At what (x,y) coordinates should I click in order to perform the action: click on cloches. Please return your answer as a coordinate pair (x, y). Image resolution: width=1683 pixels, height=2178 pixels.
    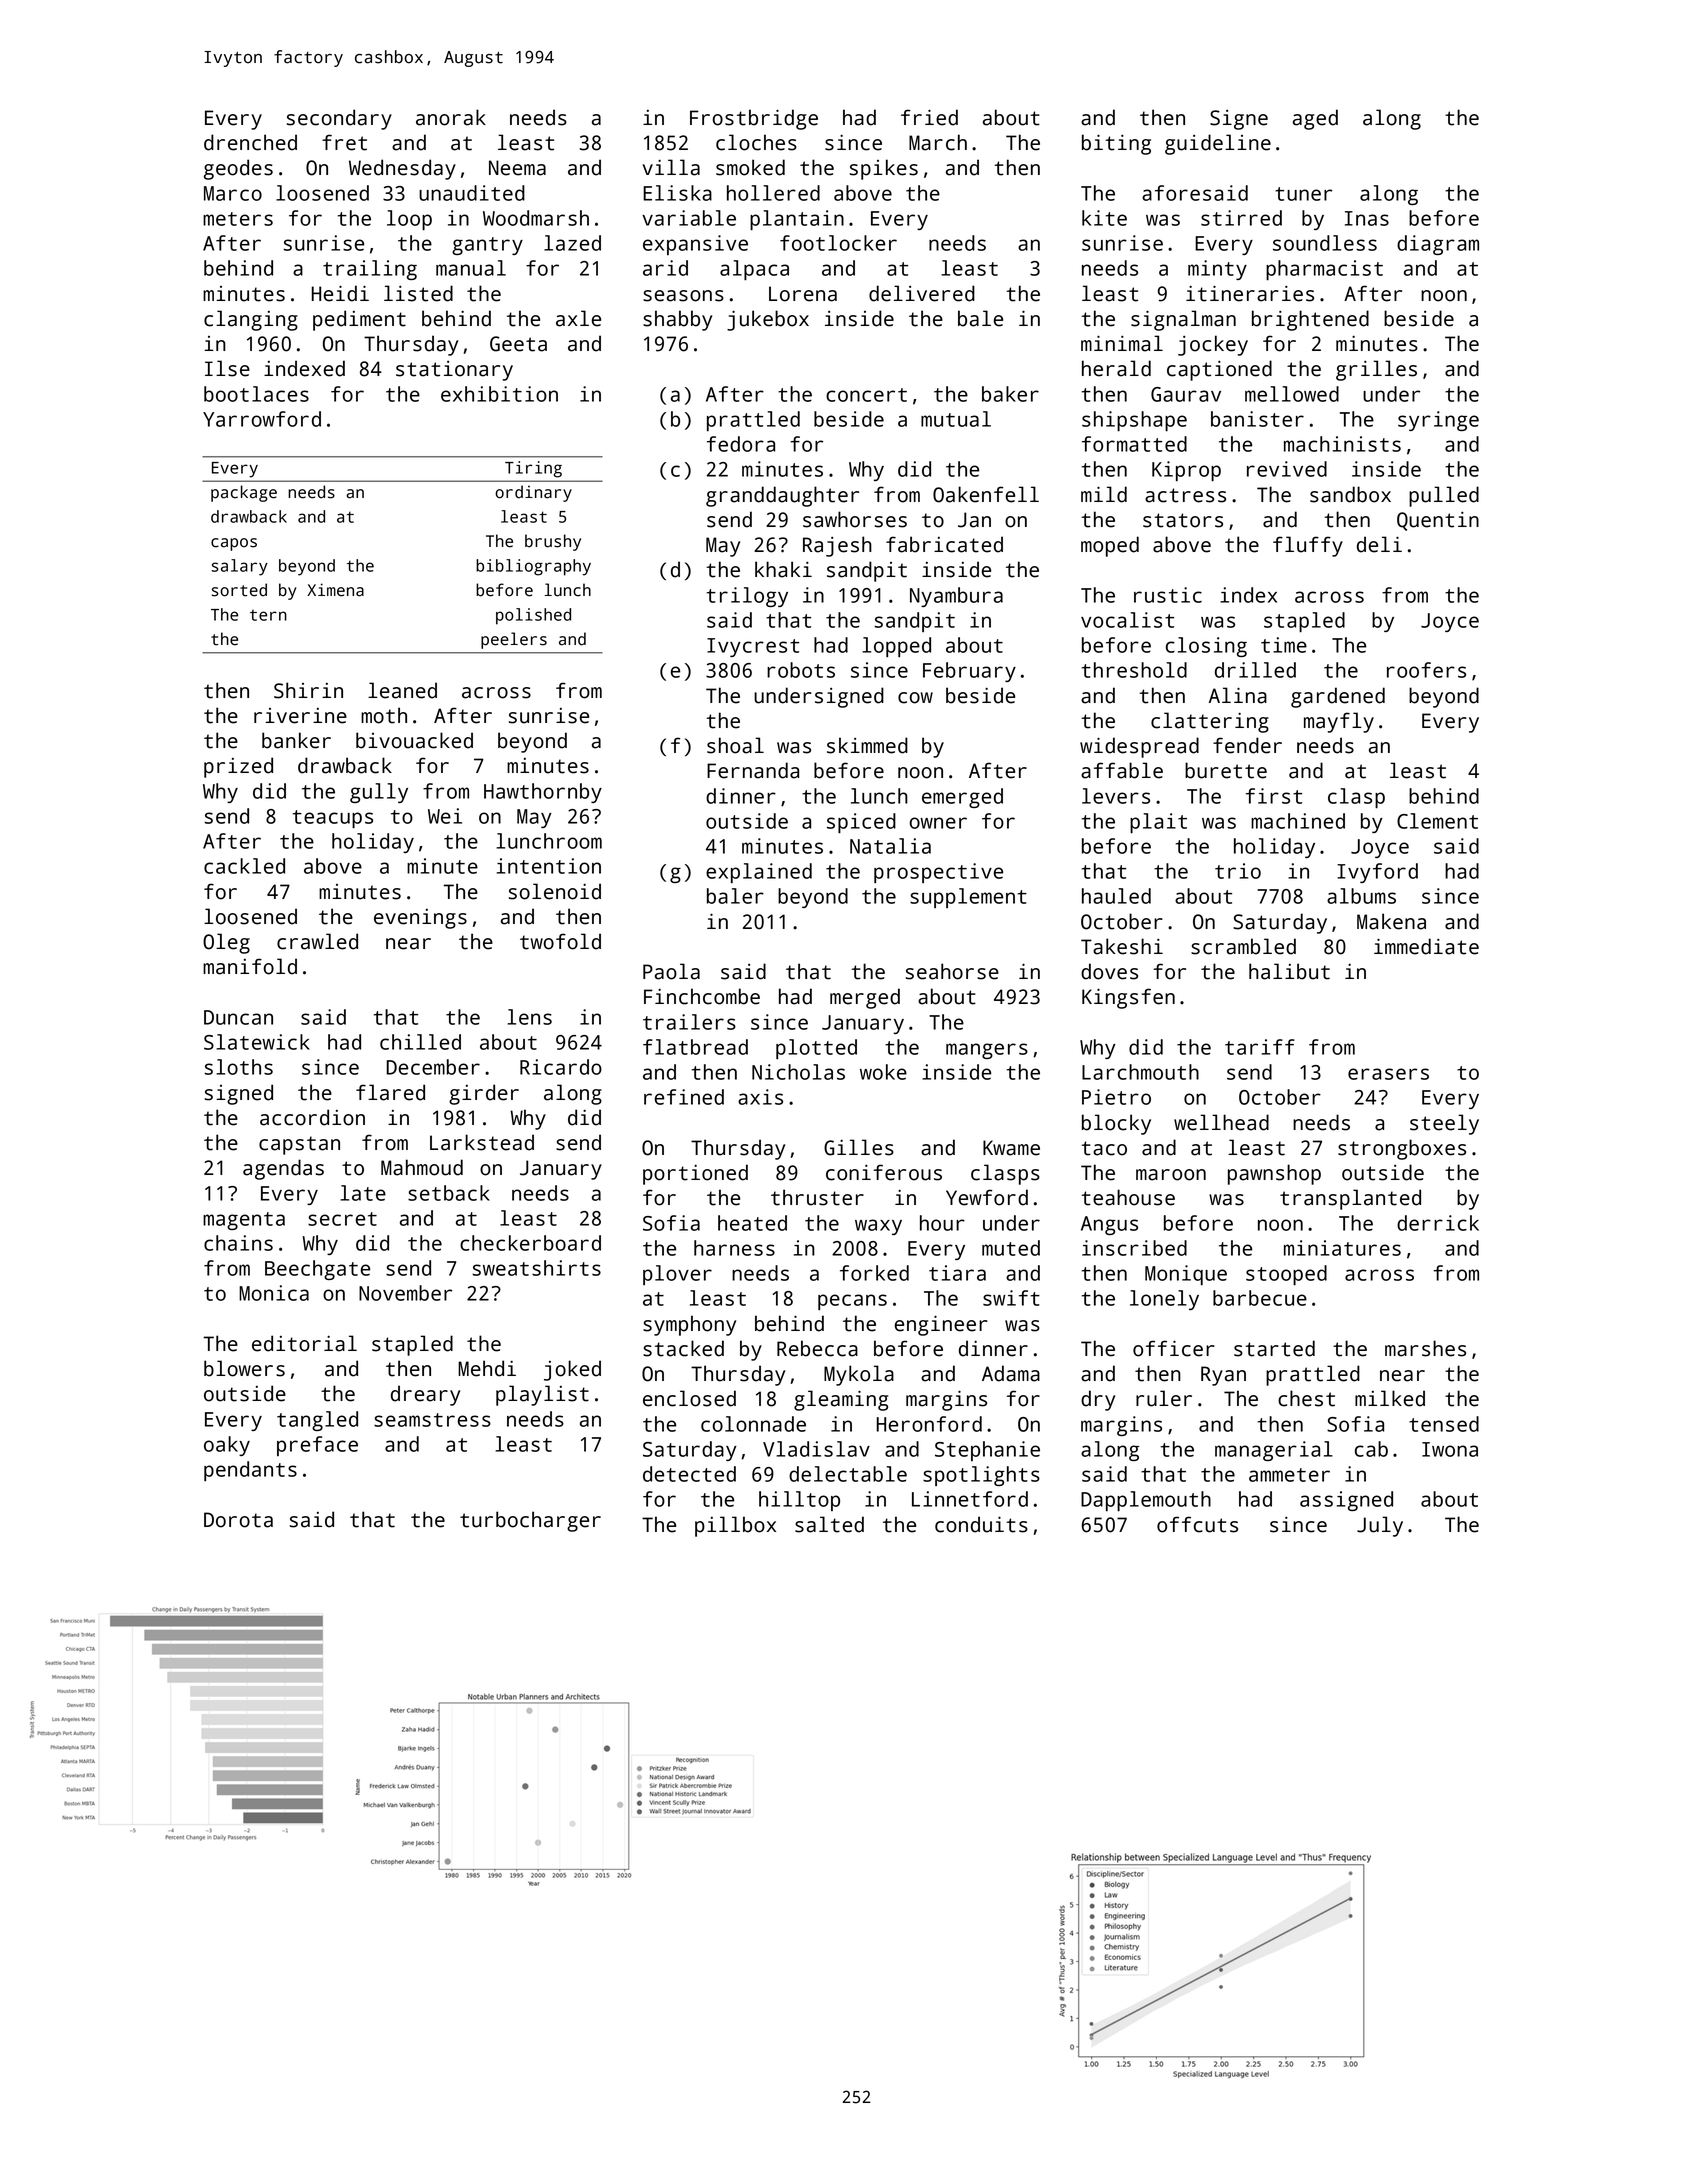
    Looking at the image, I should click on (756, 142).
